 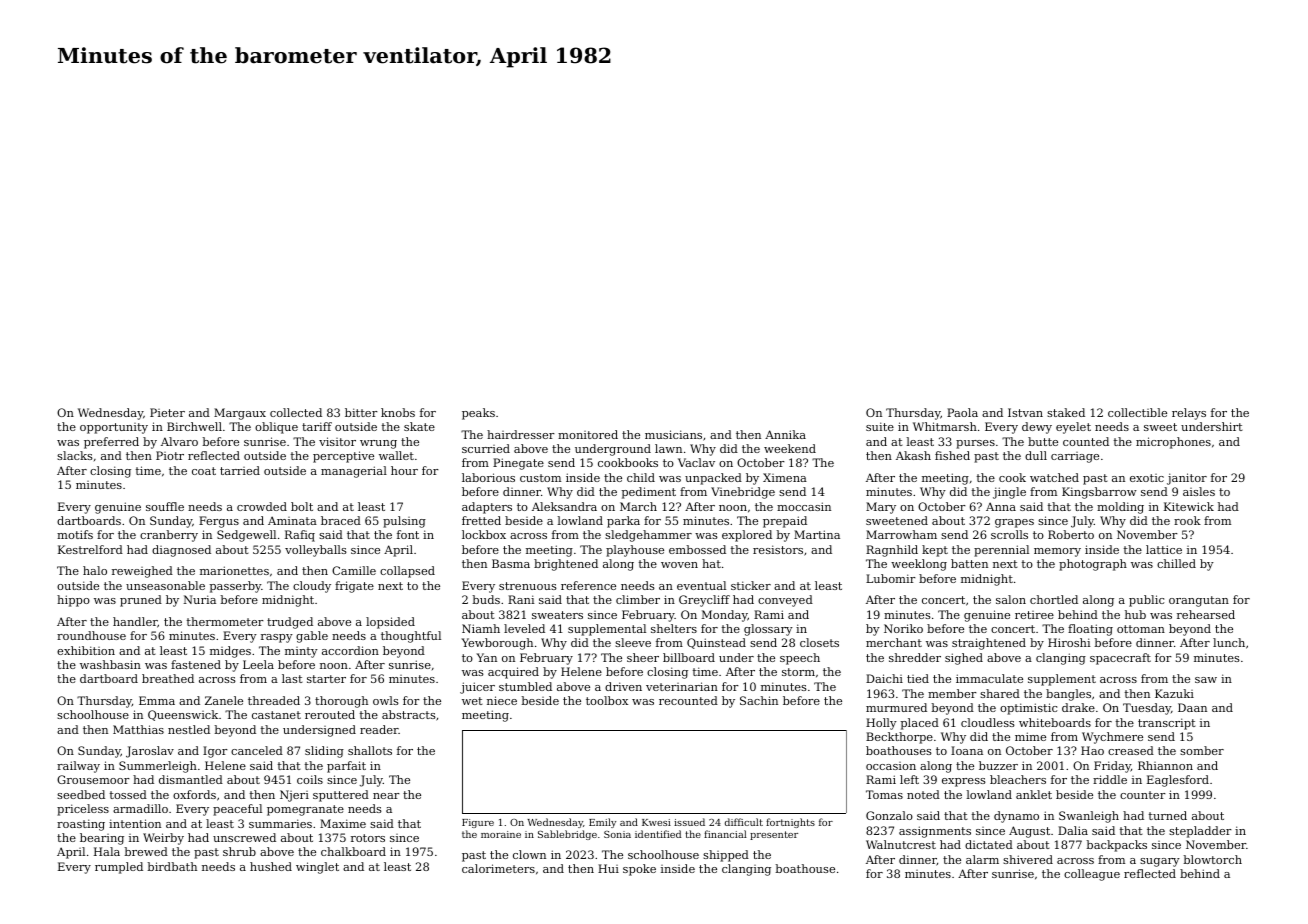 I want to click on trudged, so click(x=290, y=623).
